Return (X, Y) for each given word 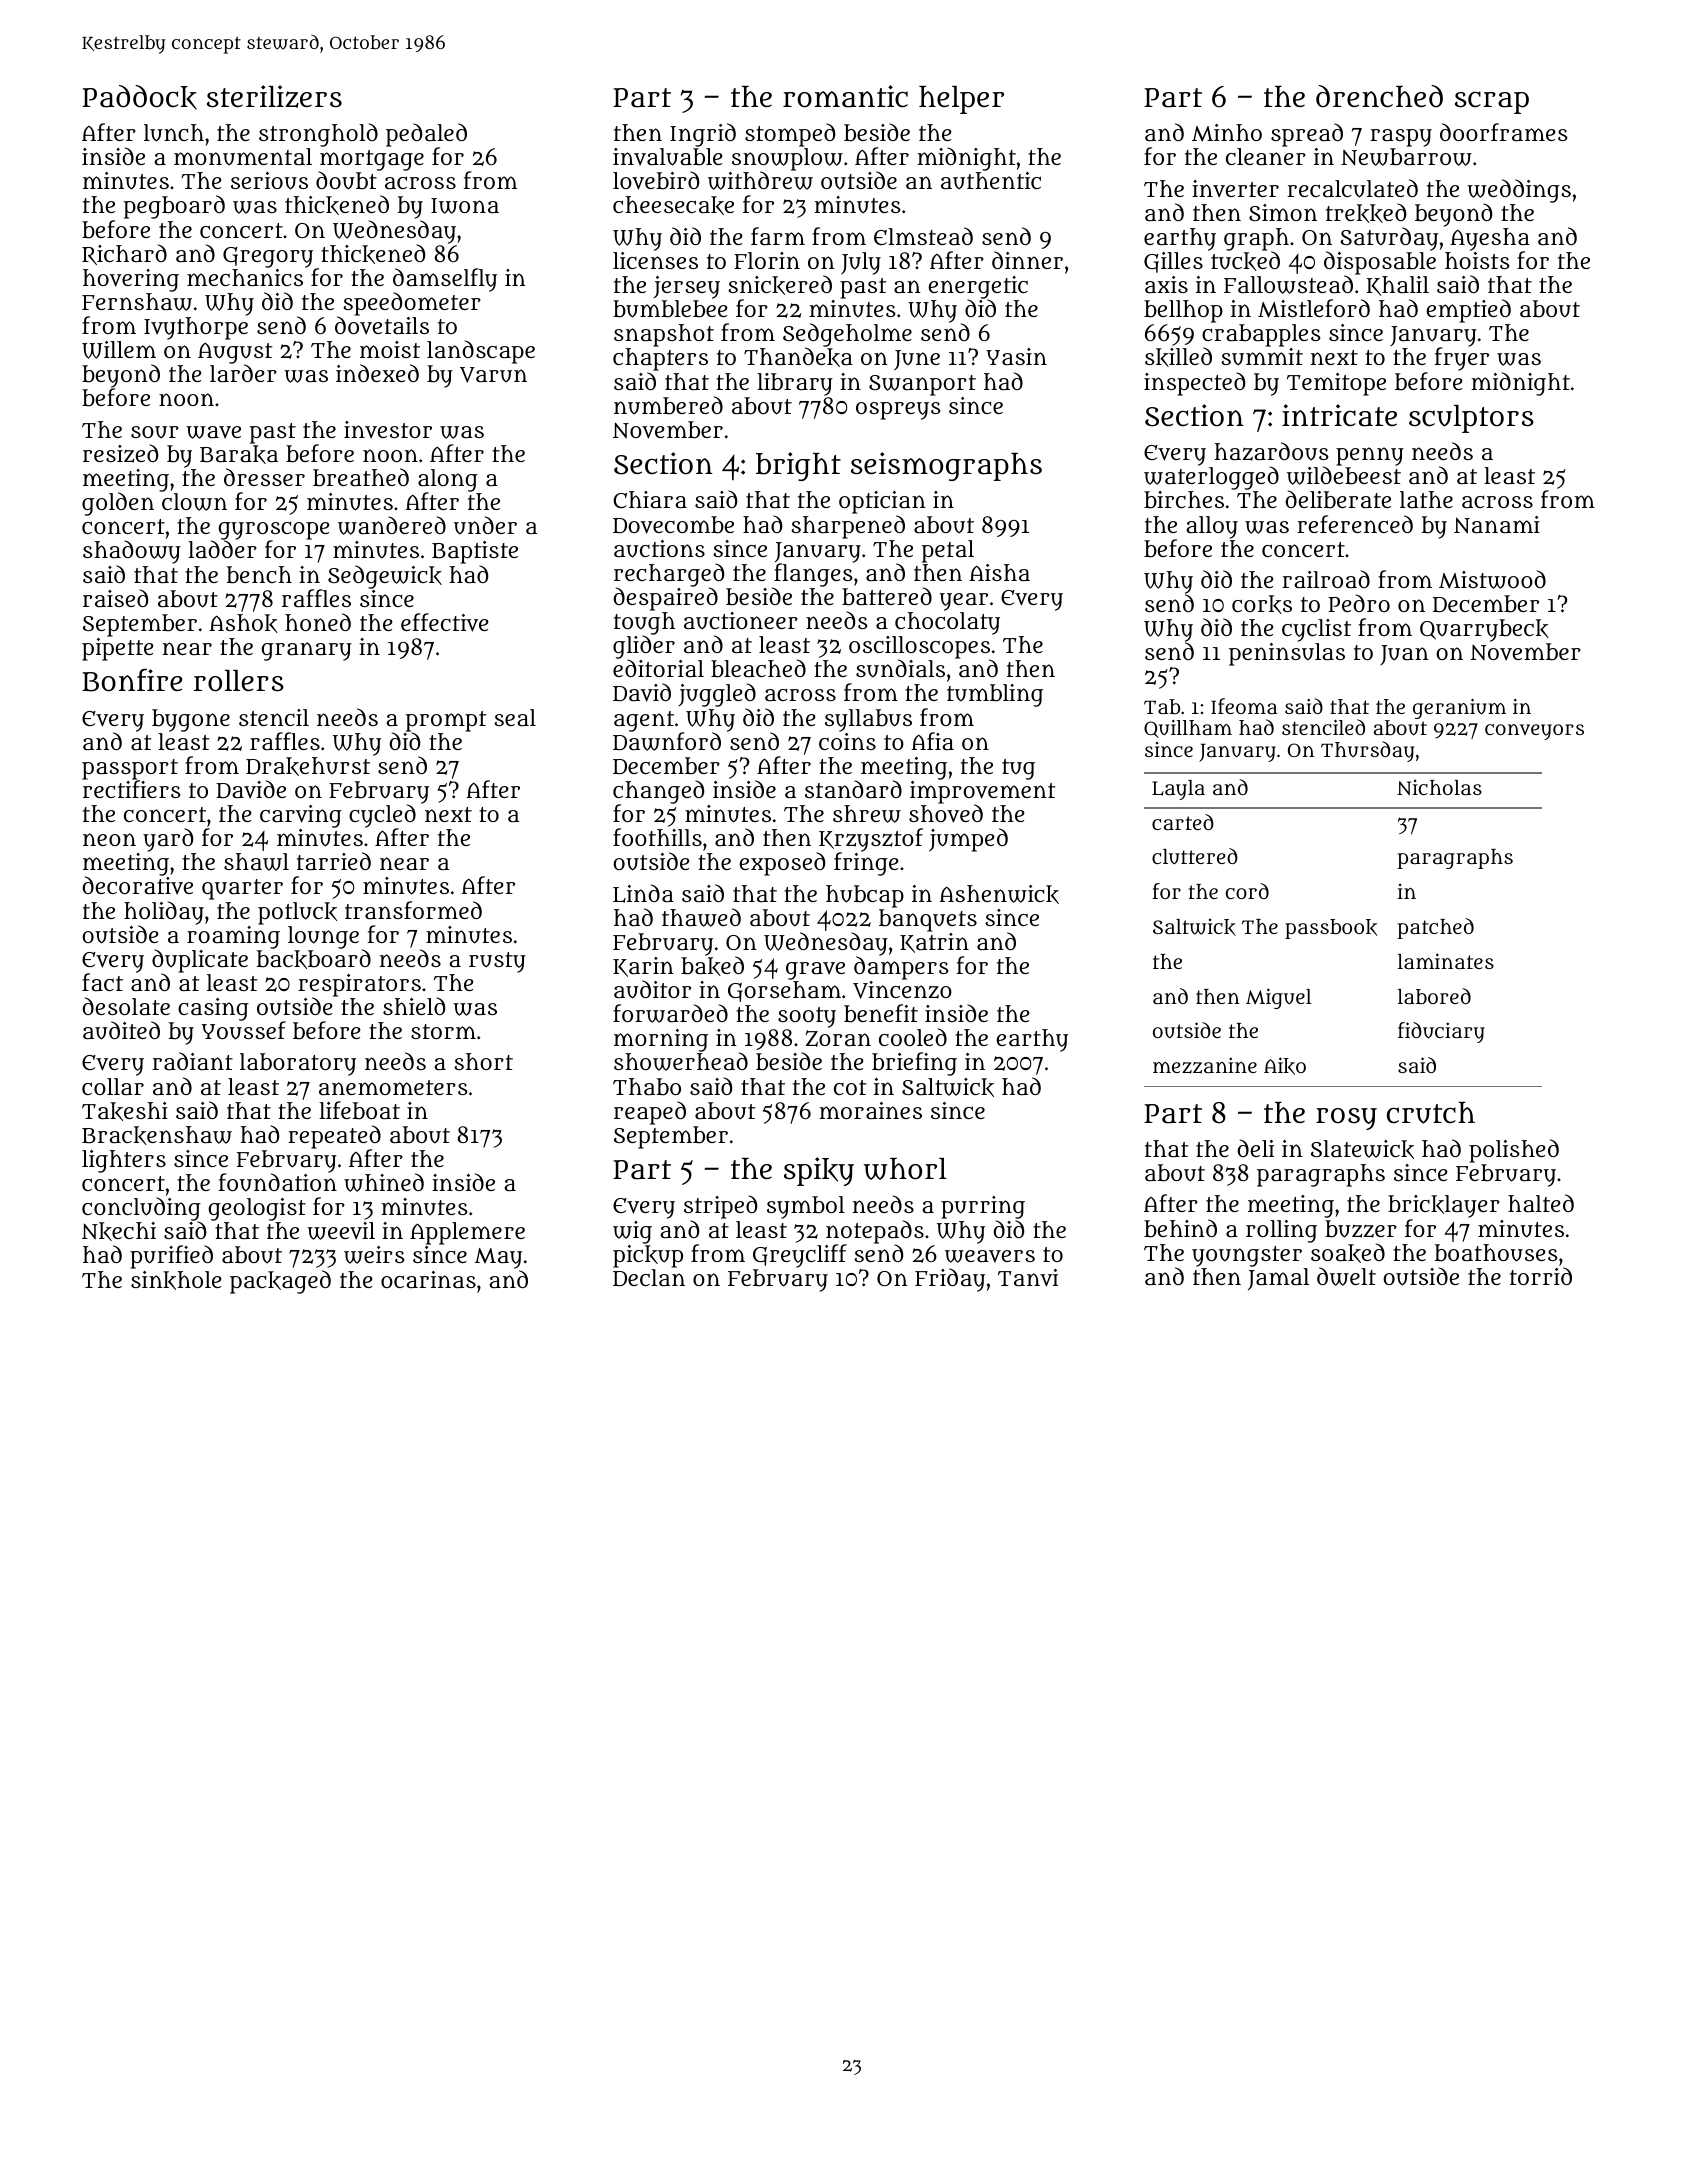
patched (1435, 928)
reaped (650, 1113)
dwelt (1346, 1276)
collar (113, 1086)
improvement (982, 792)
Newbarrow (1406, 157)
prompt (445, 721)
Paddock (139, 97)
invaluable (668, 157)
